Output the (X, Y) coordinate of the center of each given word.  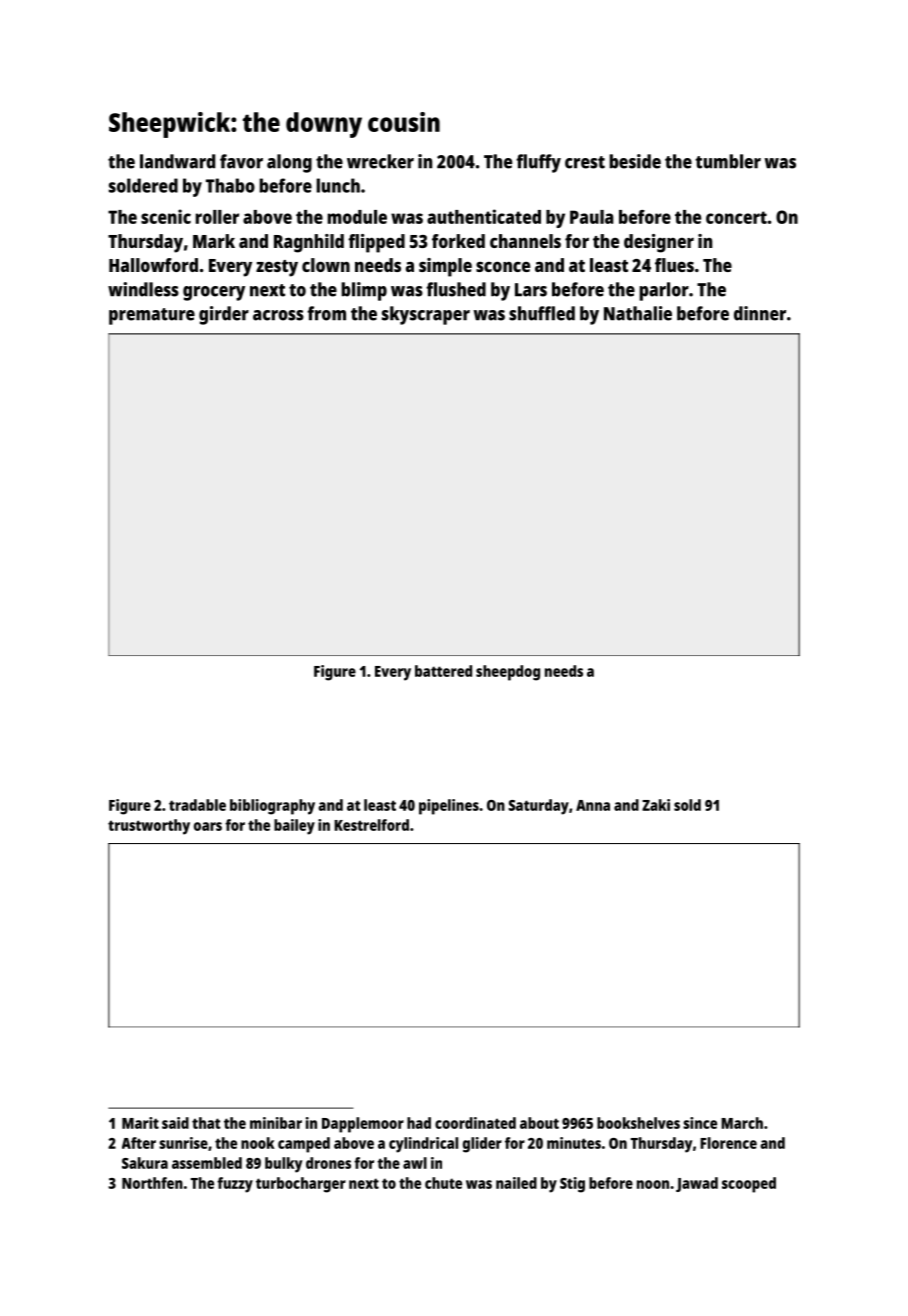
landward (177, 161)
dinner (760, 313)
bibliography (272, 807)
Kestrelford (371, 825)
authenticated (484, 216)
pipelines (449, 807)
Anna (593, 805)
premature (152, 316)
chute (443, 1183)
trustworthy (149, 827)
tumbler (728, 161)
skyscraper (426, 315)
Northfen (152, 1183)
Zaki (656, 805)
